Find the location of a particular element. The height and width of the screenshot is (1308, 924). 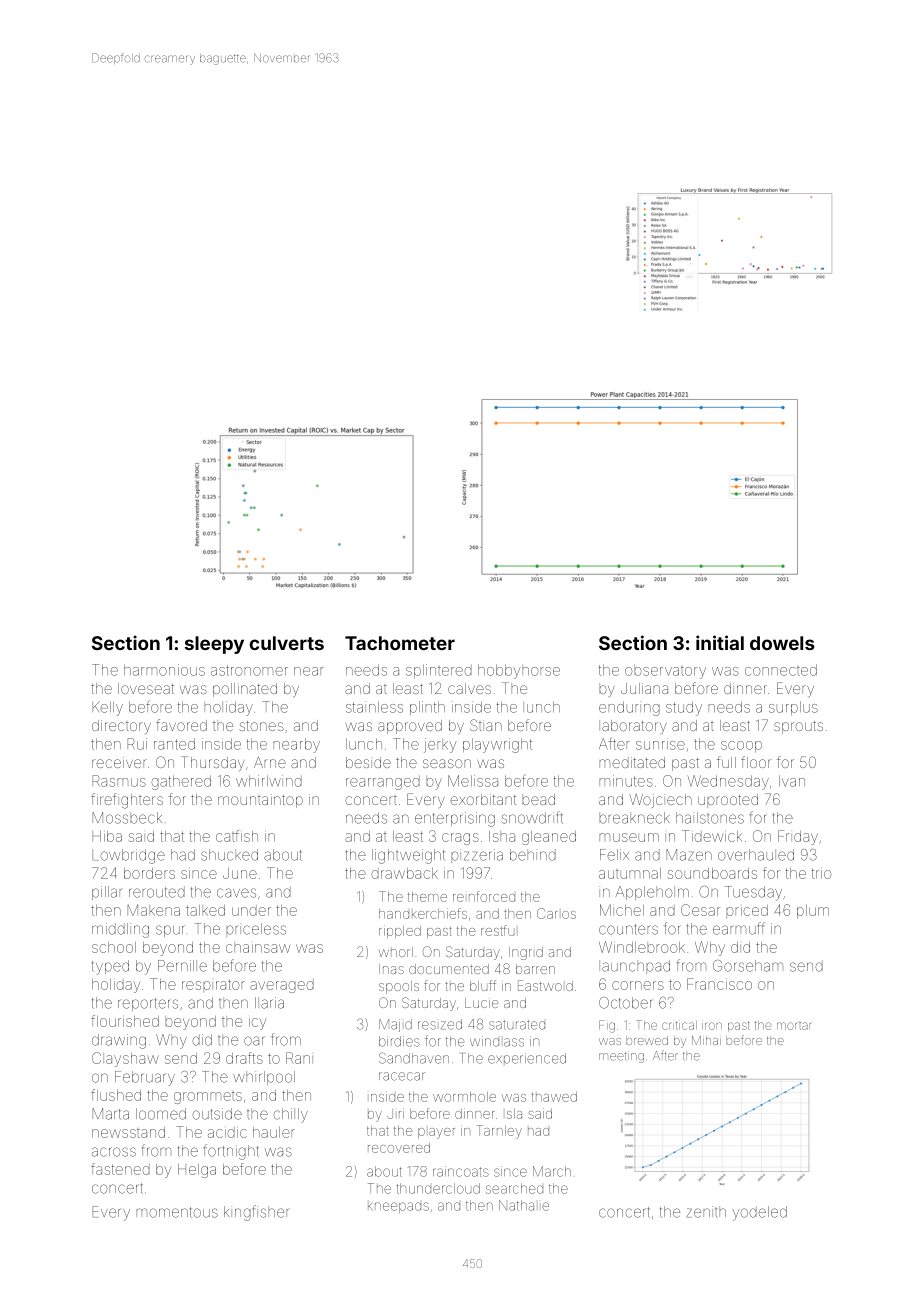

Carlos is located at coordinates (556, 913).
